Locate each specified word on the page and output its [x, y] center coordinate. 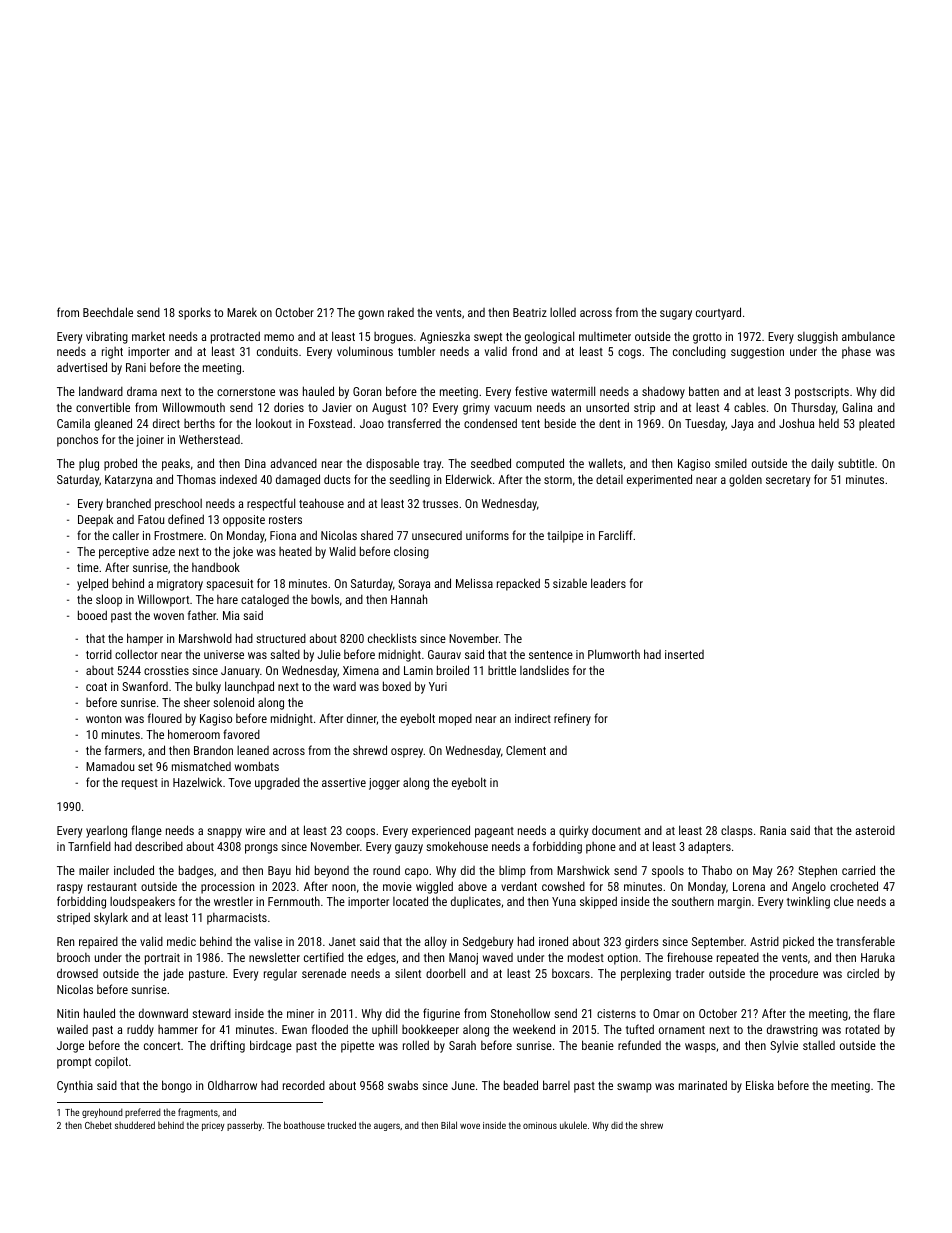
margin [734, 903]
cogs [629, 354]
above [472, 886]
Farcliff [616, 535]
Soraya [414, 585]
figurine [441, 1014]
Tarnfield [89, 846]
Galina [857, 407]
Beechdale [108, 312]
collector [136, 654]
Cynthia [75, 1087]
